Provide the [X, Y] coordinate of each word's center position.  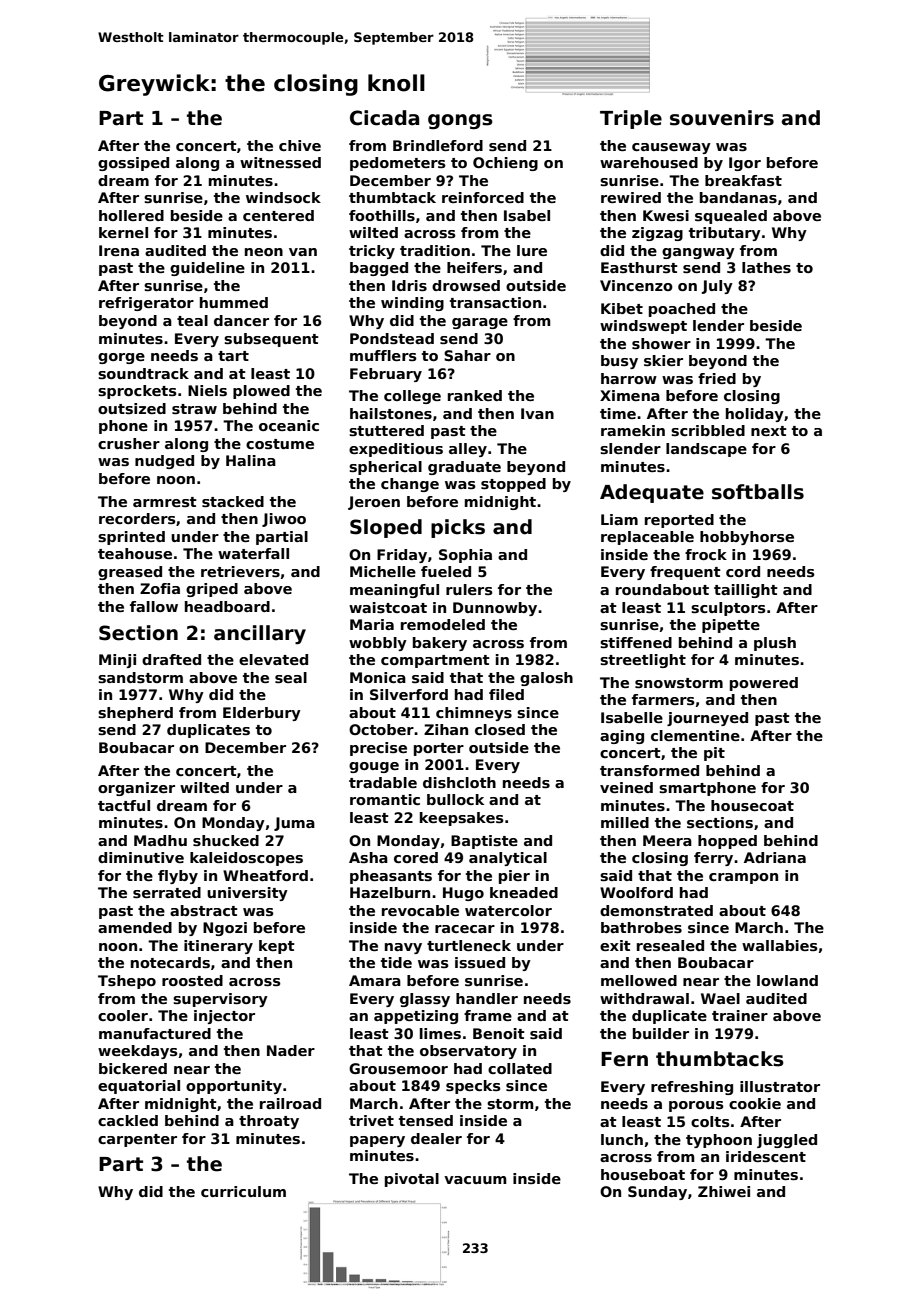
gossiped [133, 164]
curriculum [243, 1191]
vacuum [475, 1180]
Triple [631, 119]
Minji [117, 661]
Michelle [383, 571]
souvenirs [722, 118]
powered [764, 684]
